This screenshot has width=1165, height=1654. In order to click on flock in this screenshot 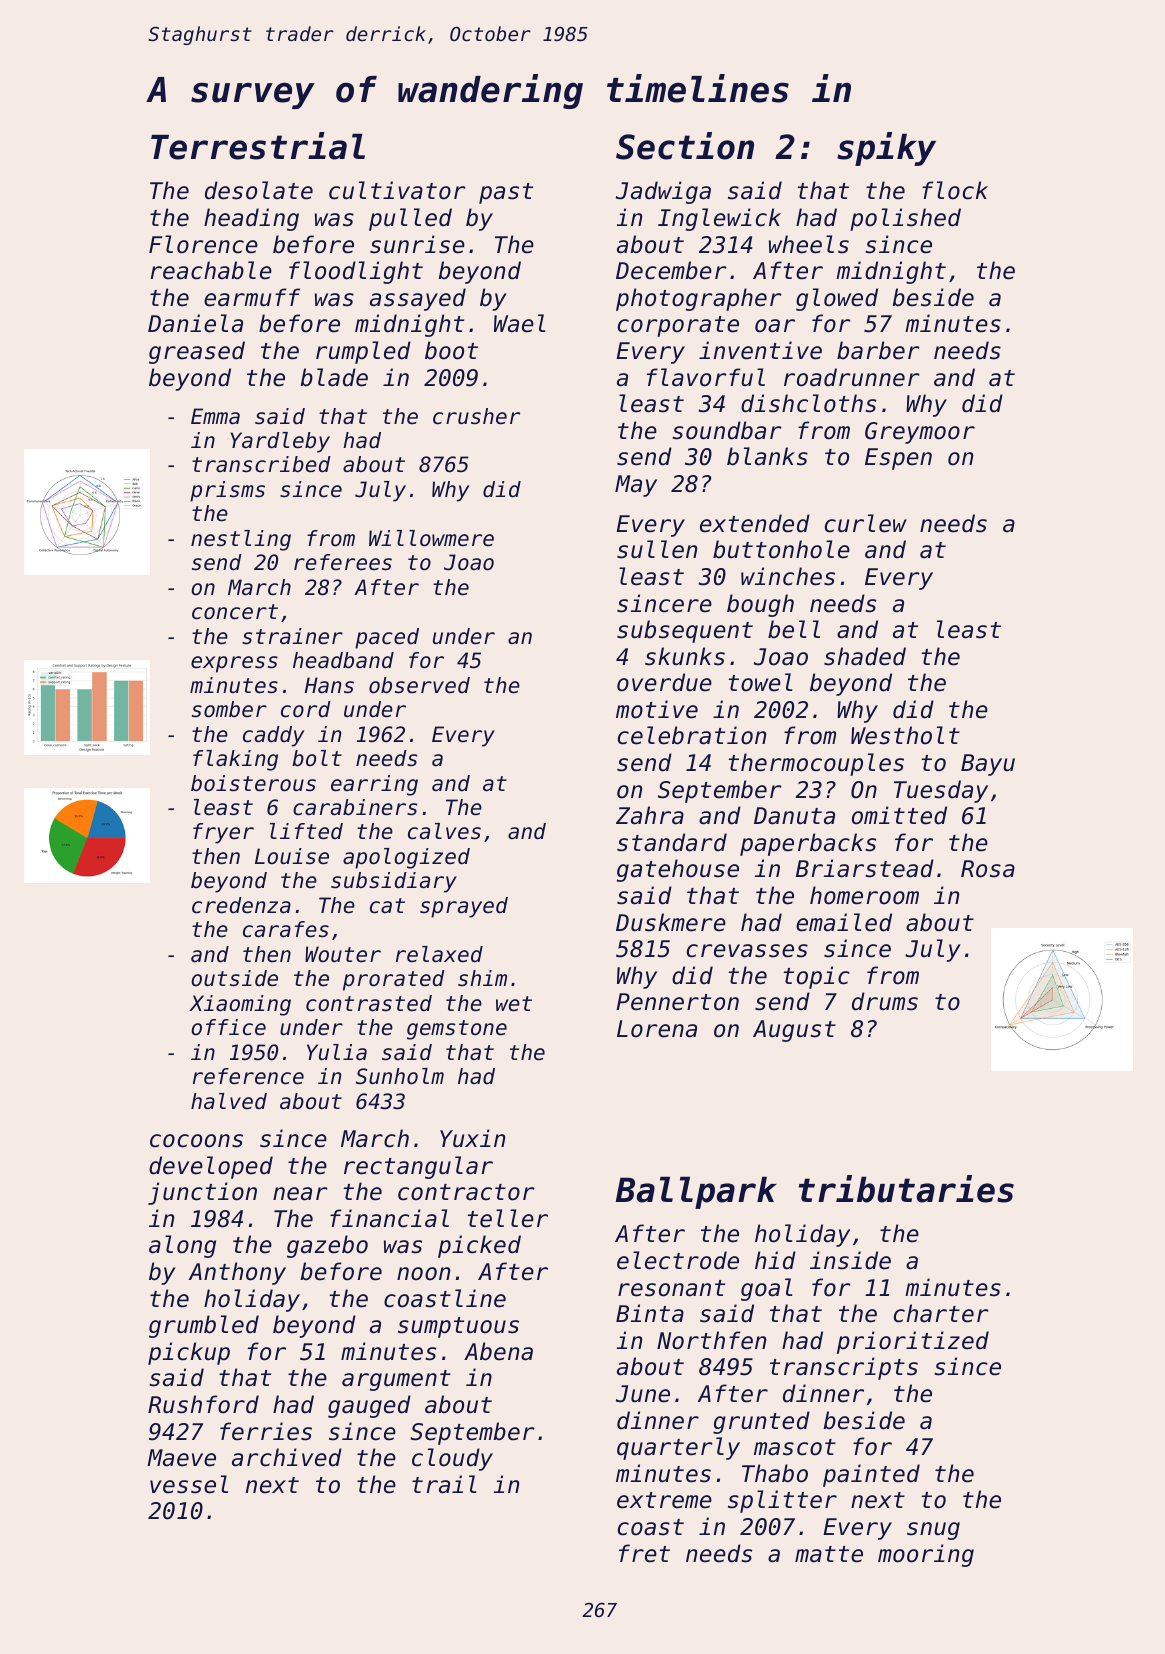, I will do `click(955, 190)`.
